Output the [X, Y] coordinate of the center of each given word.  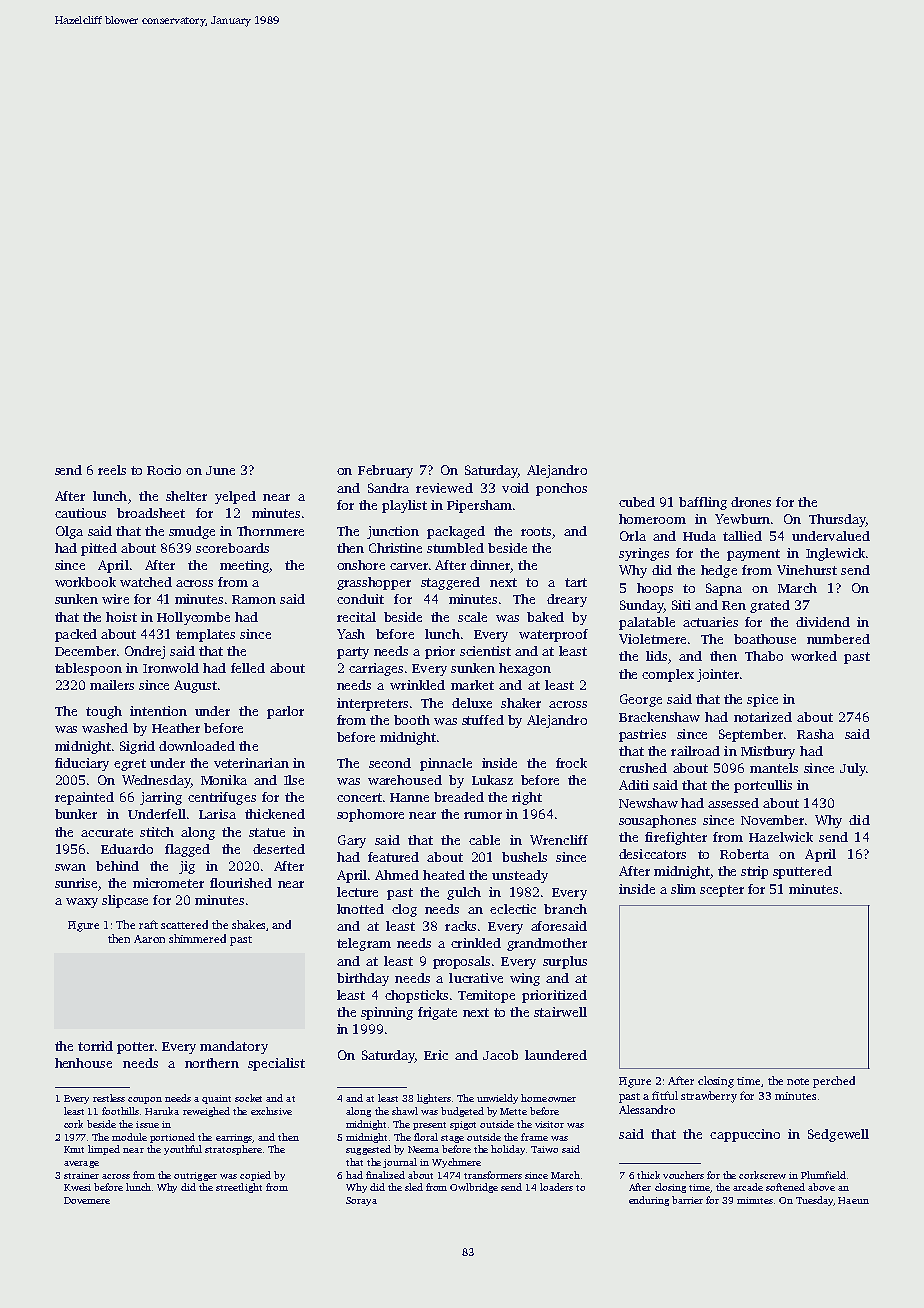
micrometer [168, 883]
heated [444, 875]
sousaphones [657, 821]
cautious [80, 513]
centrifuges [222, 798]
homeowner [548, 1098]
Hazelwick [781, 837]
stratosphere [233, 1150]
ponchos [561, 489]
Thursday [837, 520]
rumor [483, 815]
